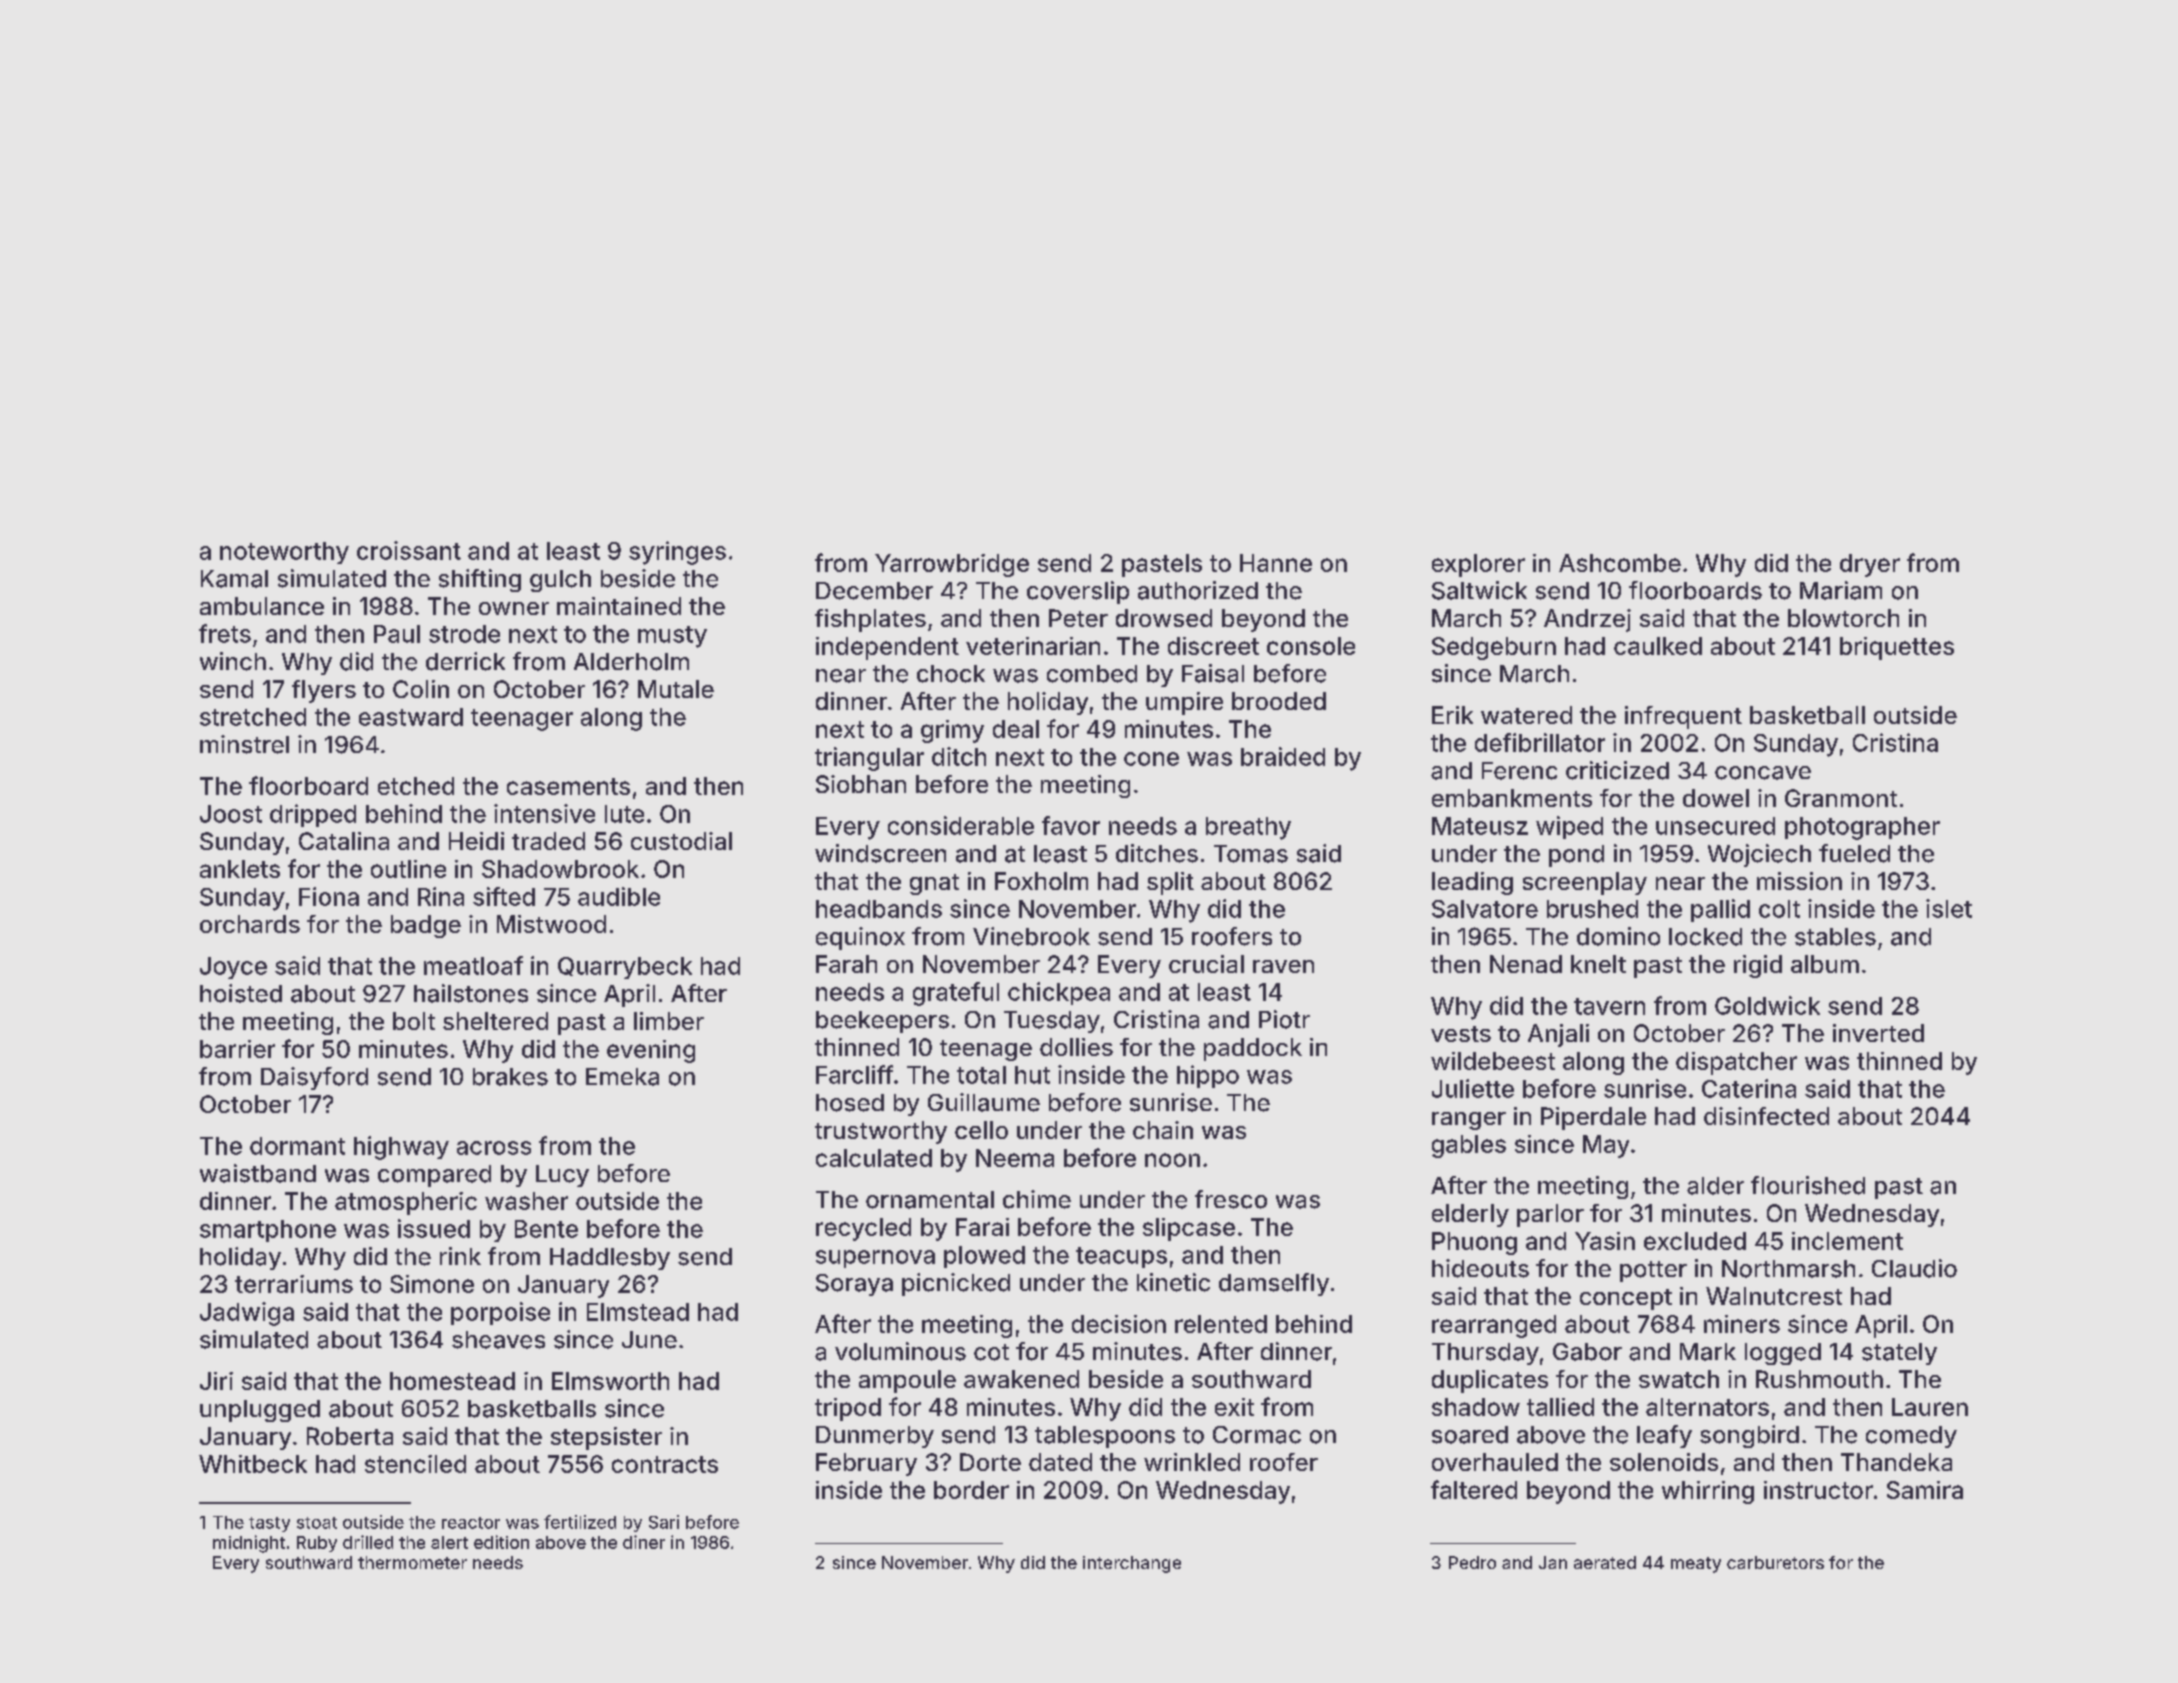 Image resolution: width=2178 pixels, height=1683 pixels. What do you see at coordinates (284, 553) in the screenshot?
I see `noteworthy` at bounding box center [284, 553].
